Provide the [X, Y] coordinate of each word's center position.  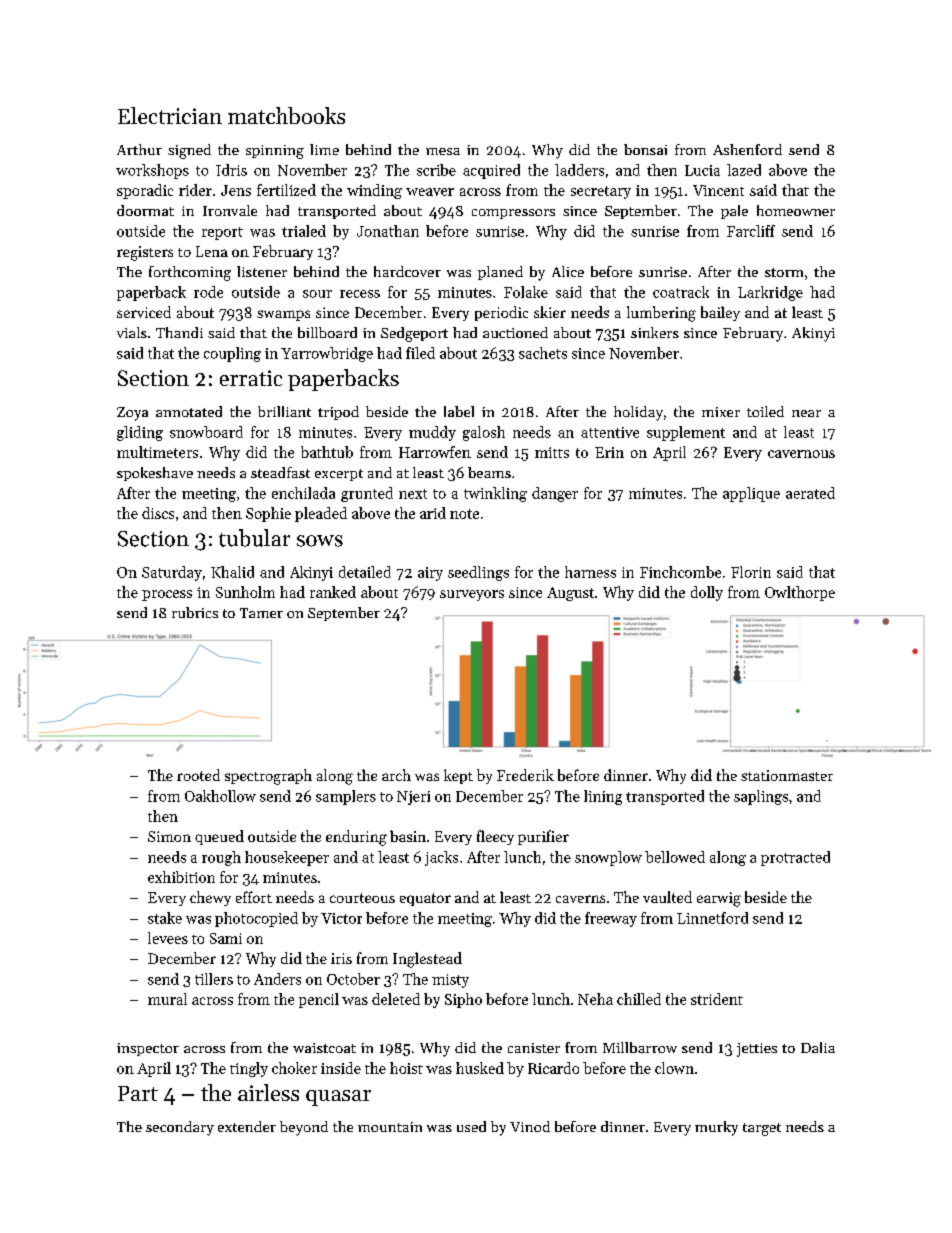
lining [603, 797]
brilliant [284, 411]
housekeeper [287, 858]
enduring [356, 838]
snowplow [608, 858]
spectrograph [268, 777]
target [762, 1129]
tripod [338, 413]
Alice [568, 271]
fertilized [286, 190]
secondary [180, 1128]
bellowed [675, 857]
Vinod [530, 1126]
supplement [686, 433]
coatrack [681, 292]
